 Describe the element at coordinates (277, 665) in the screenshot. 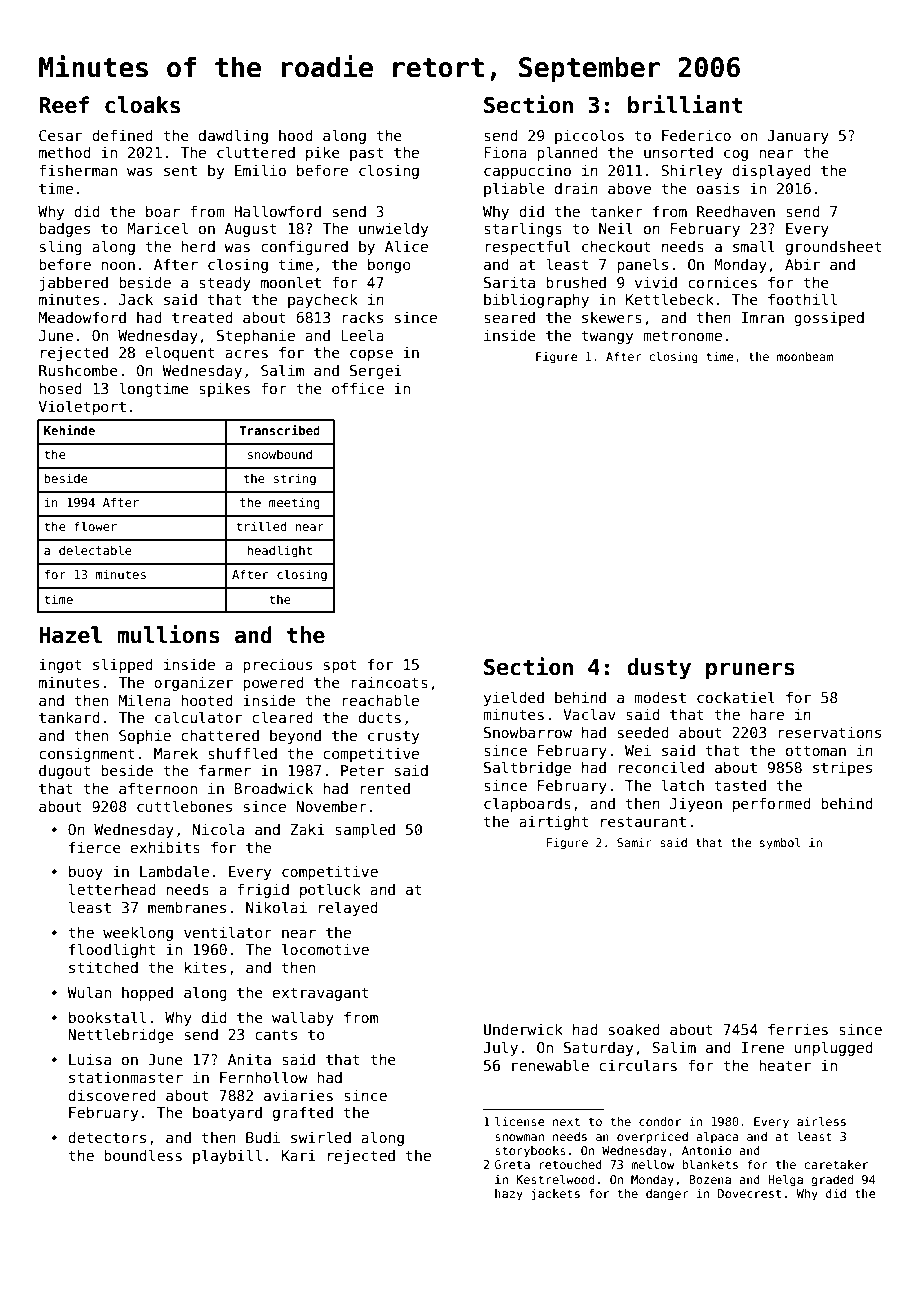

I see `precious` at that location.
